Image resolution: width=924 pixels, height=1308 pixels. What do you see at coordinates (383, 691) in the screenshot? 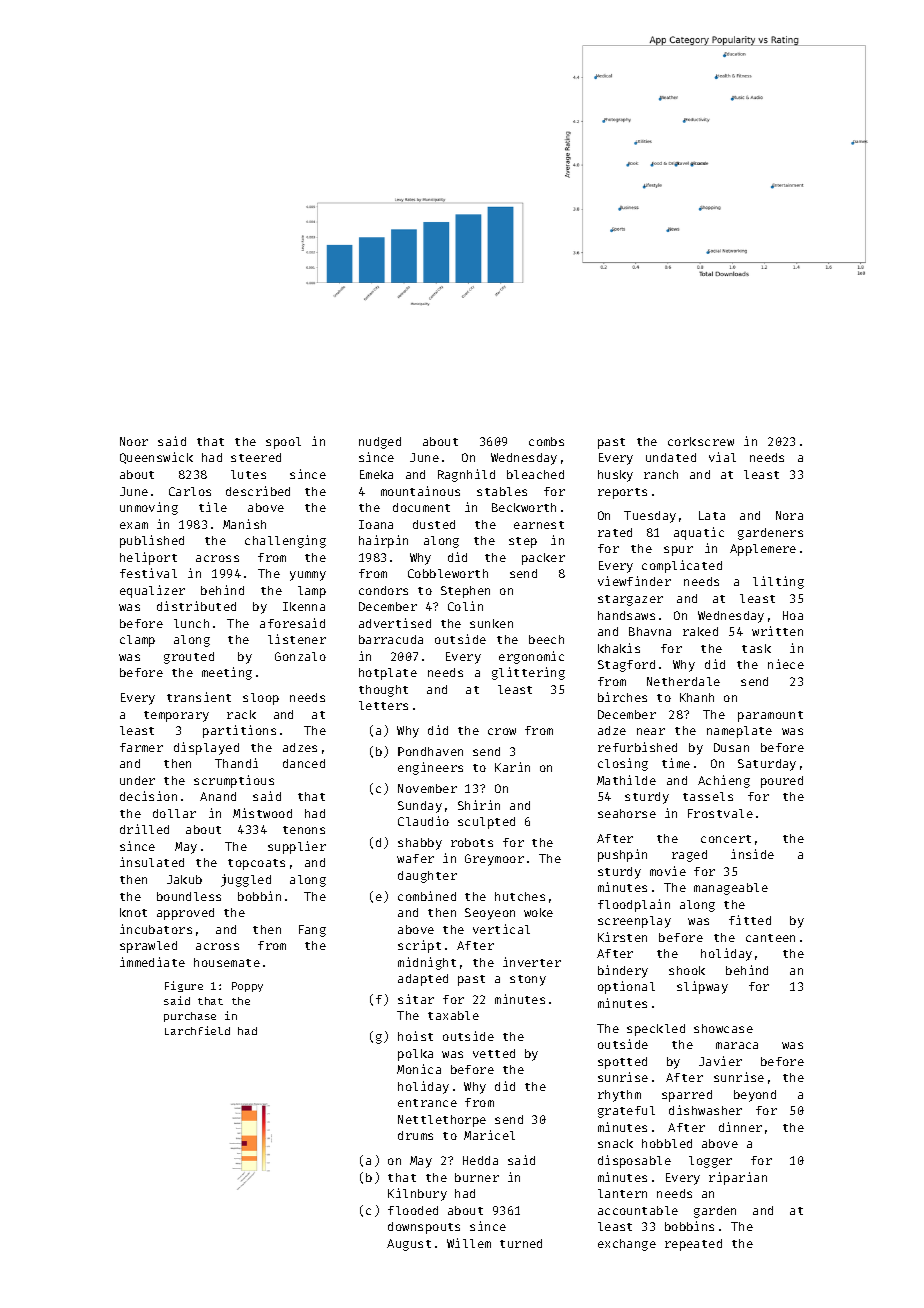
I see `thought` at bounding box center [383, 691].
